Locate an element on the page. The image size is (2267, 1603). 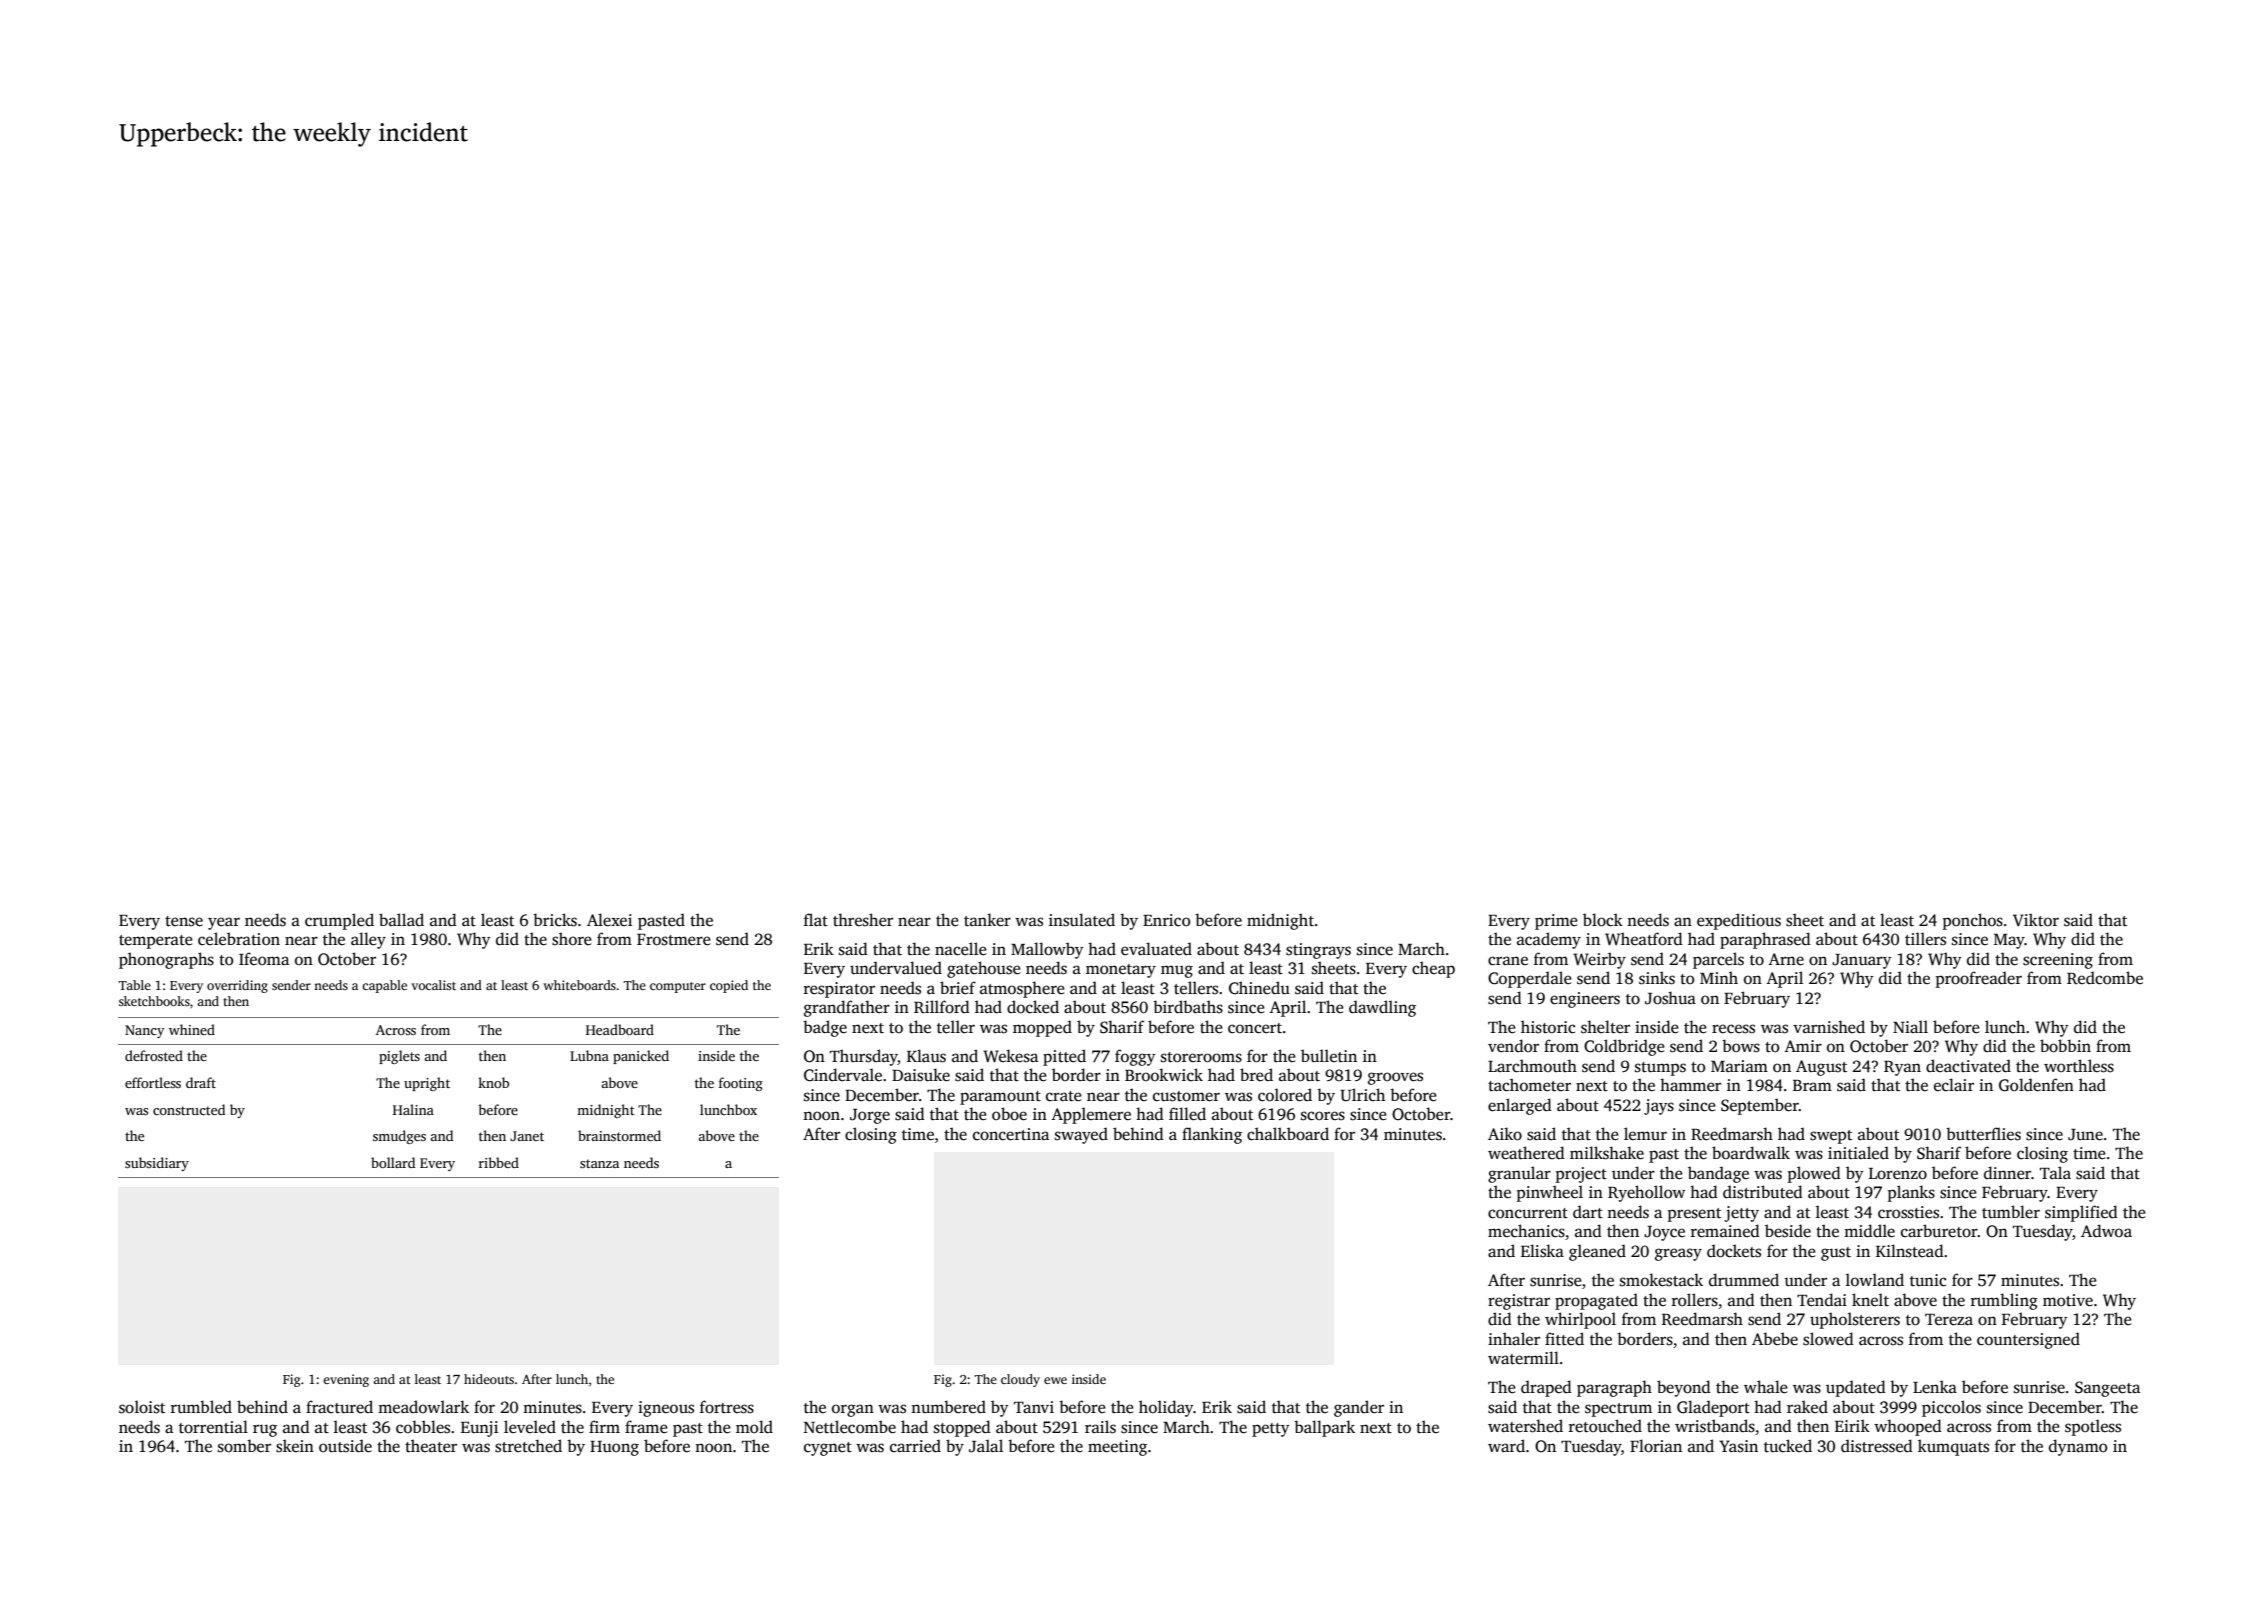
theater is located at coordinates (431, 1445).
